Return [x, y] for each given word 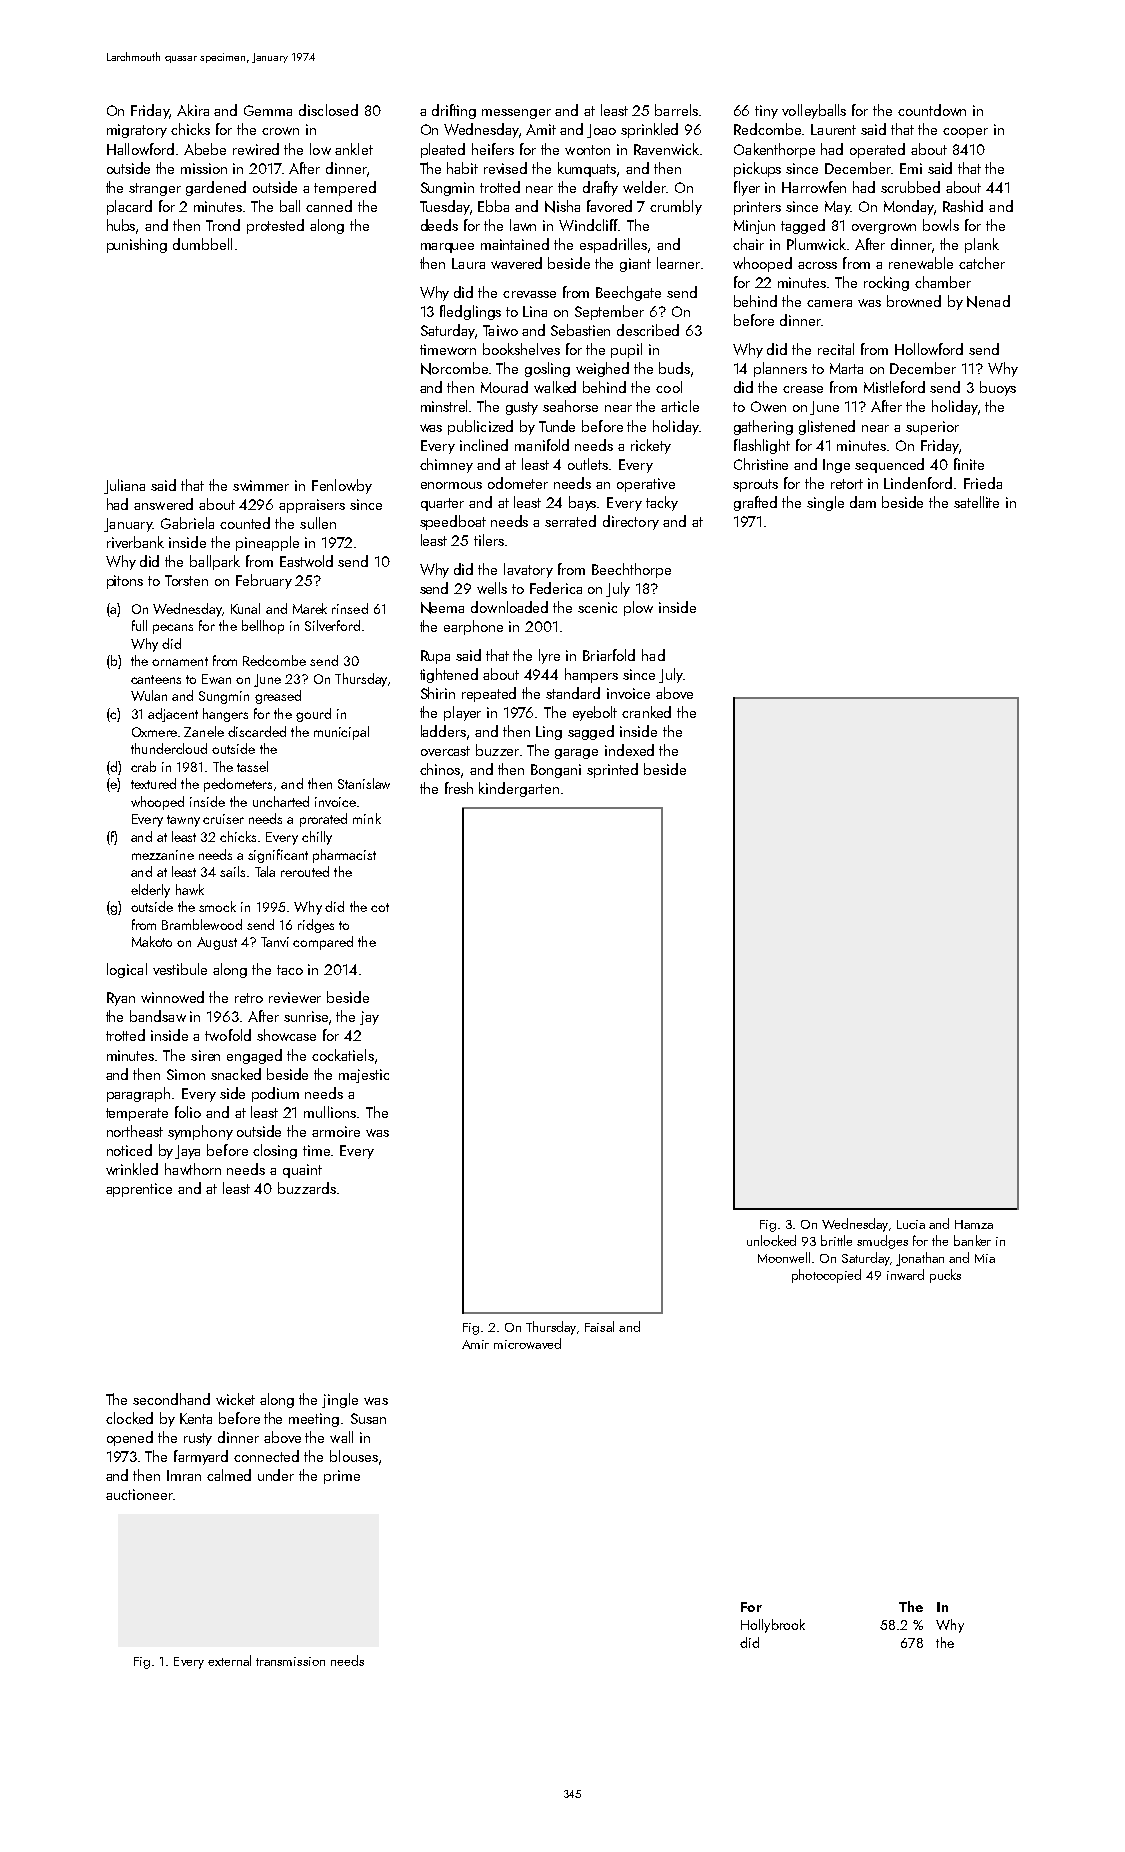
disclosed [328, 110]
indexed [629, 750]
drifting [454, 111]
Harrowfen [814, 187]
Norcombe [454, 368]
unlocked [771, 1240]
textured [153, 783]
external [229, 1660]
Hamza [974, 1224]
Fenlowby [342, 486]
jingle [340, 1400]
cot [380, 907]
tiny [766, 112]
